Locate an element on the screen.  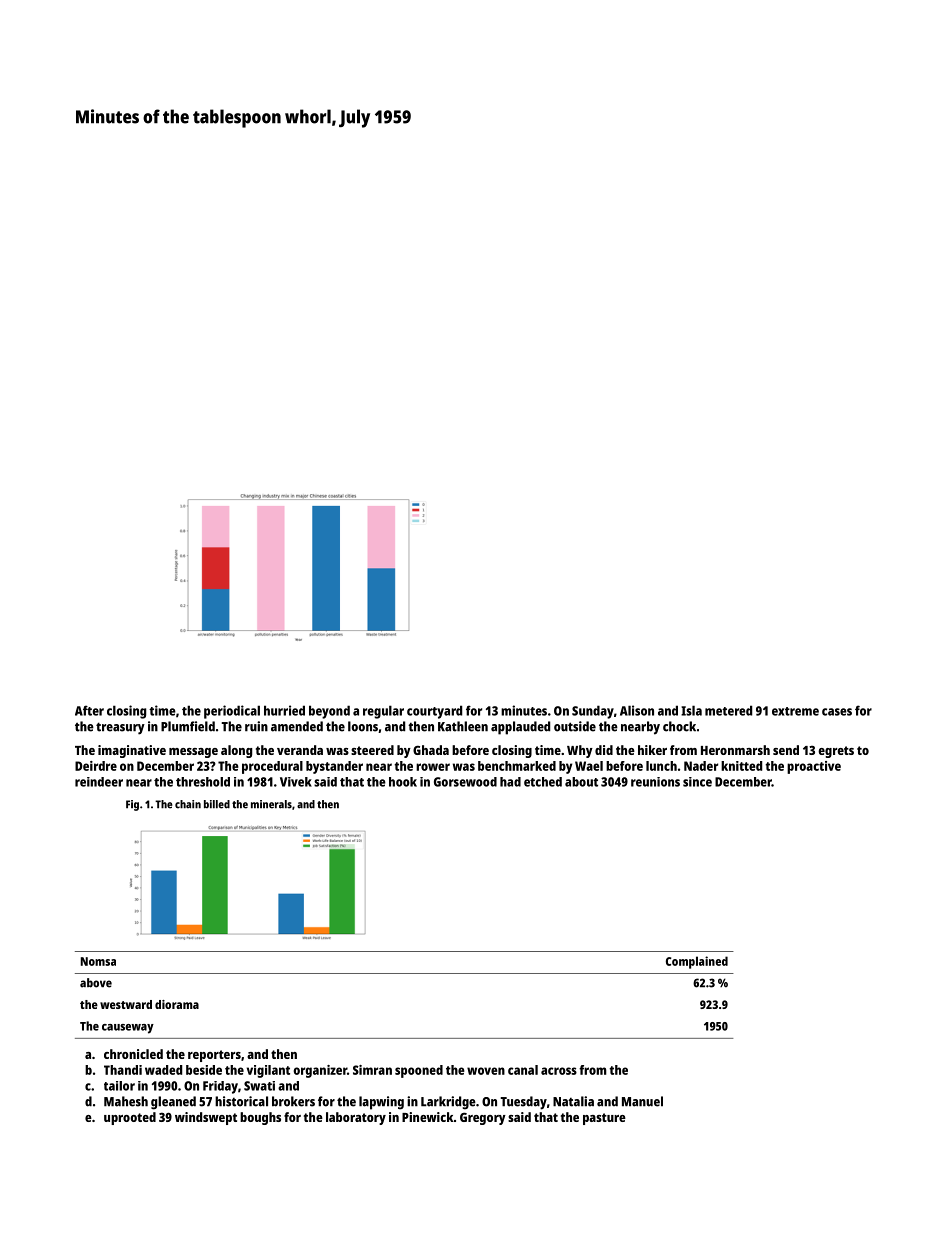
pasture is located at coordinates (604, 1119).
